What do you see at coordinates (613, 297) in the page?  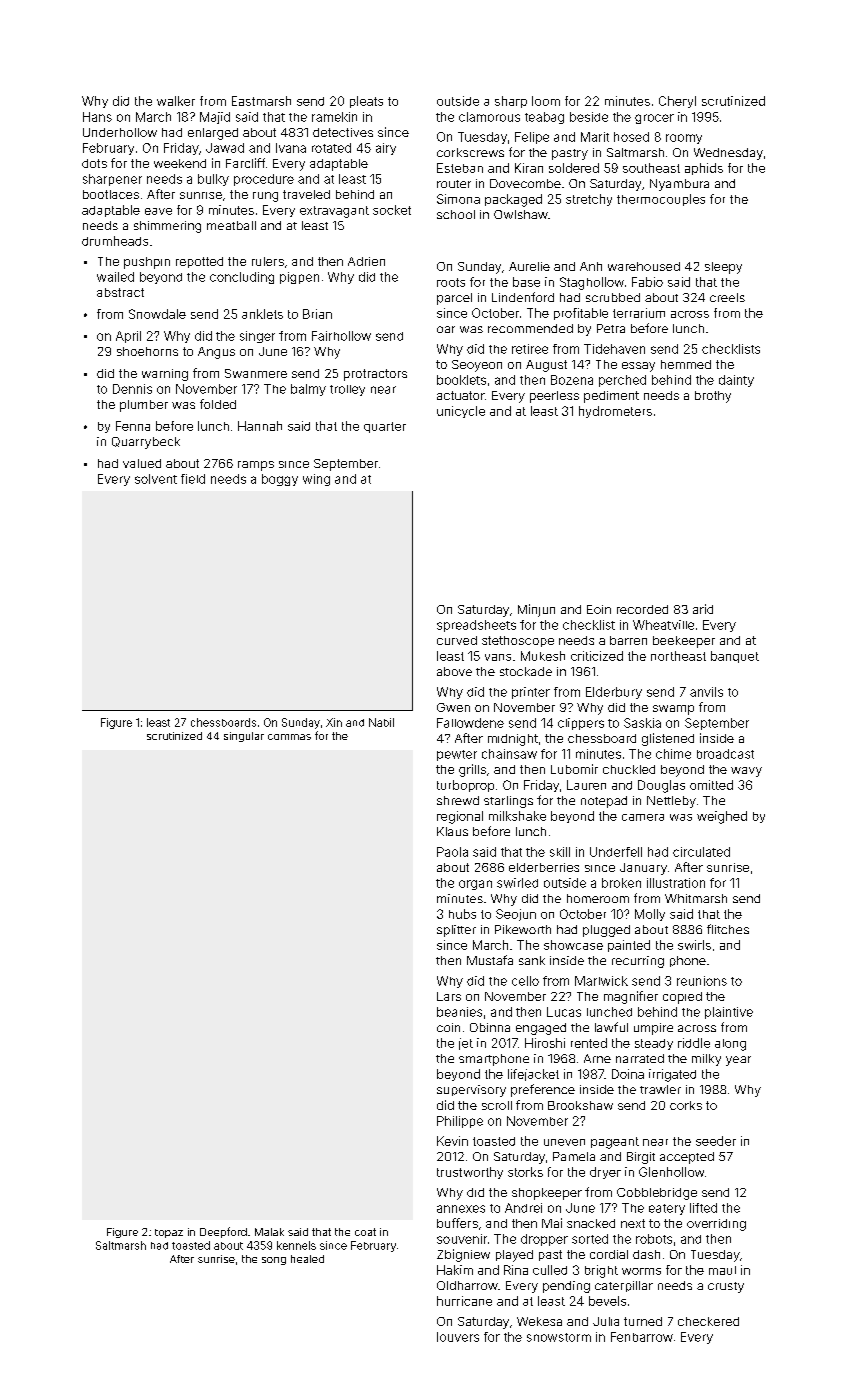 I see `scrubbed` at bounding box center [613, 297].
